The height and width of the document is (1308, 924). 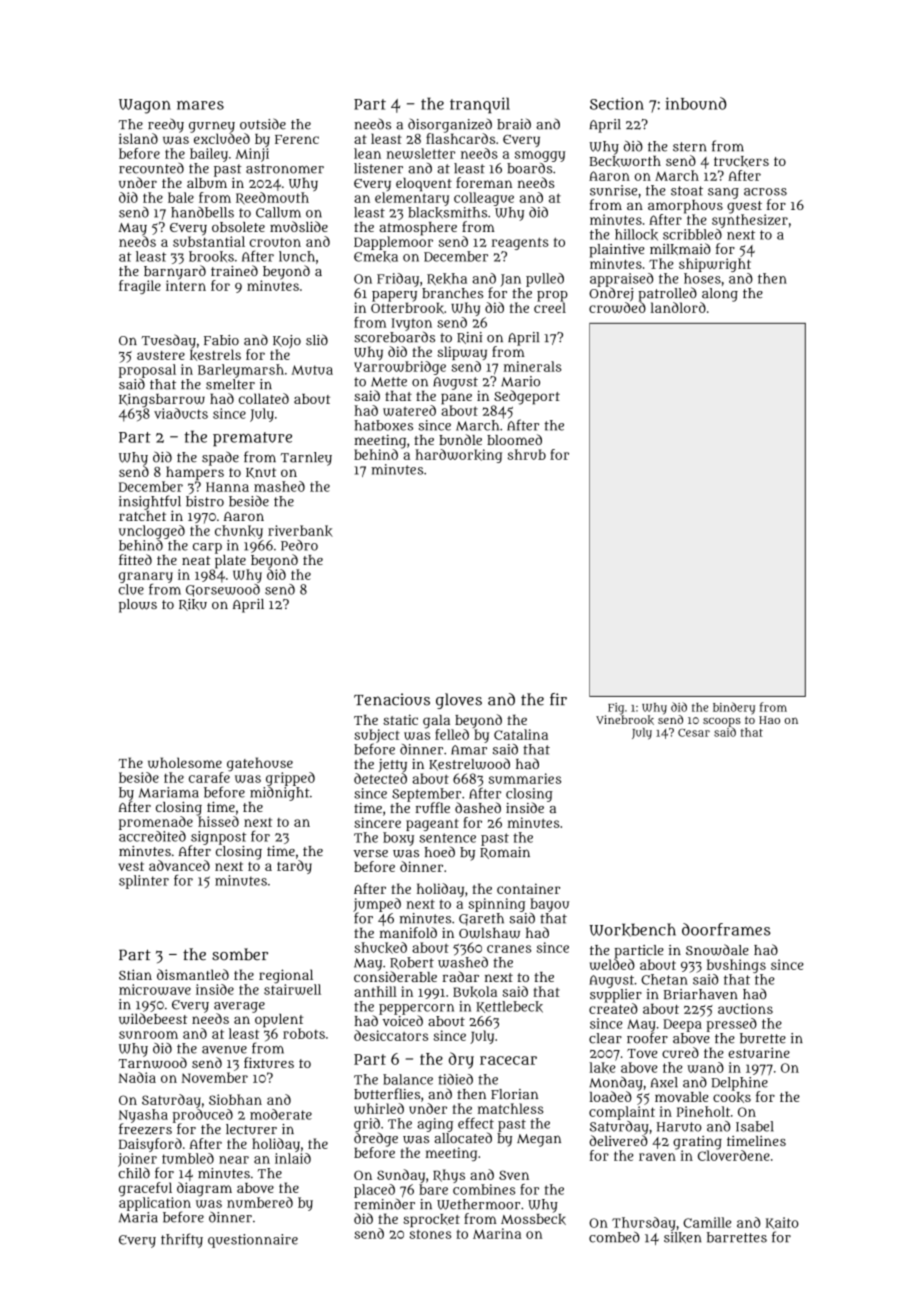 I want to click on Wagon, so click(x=145, y=106).
